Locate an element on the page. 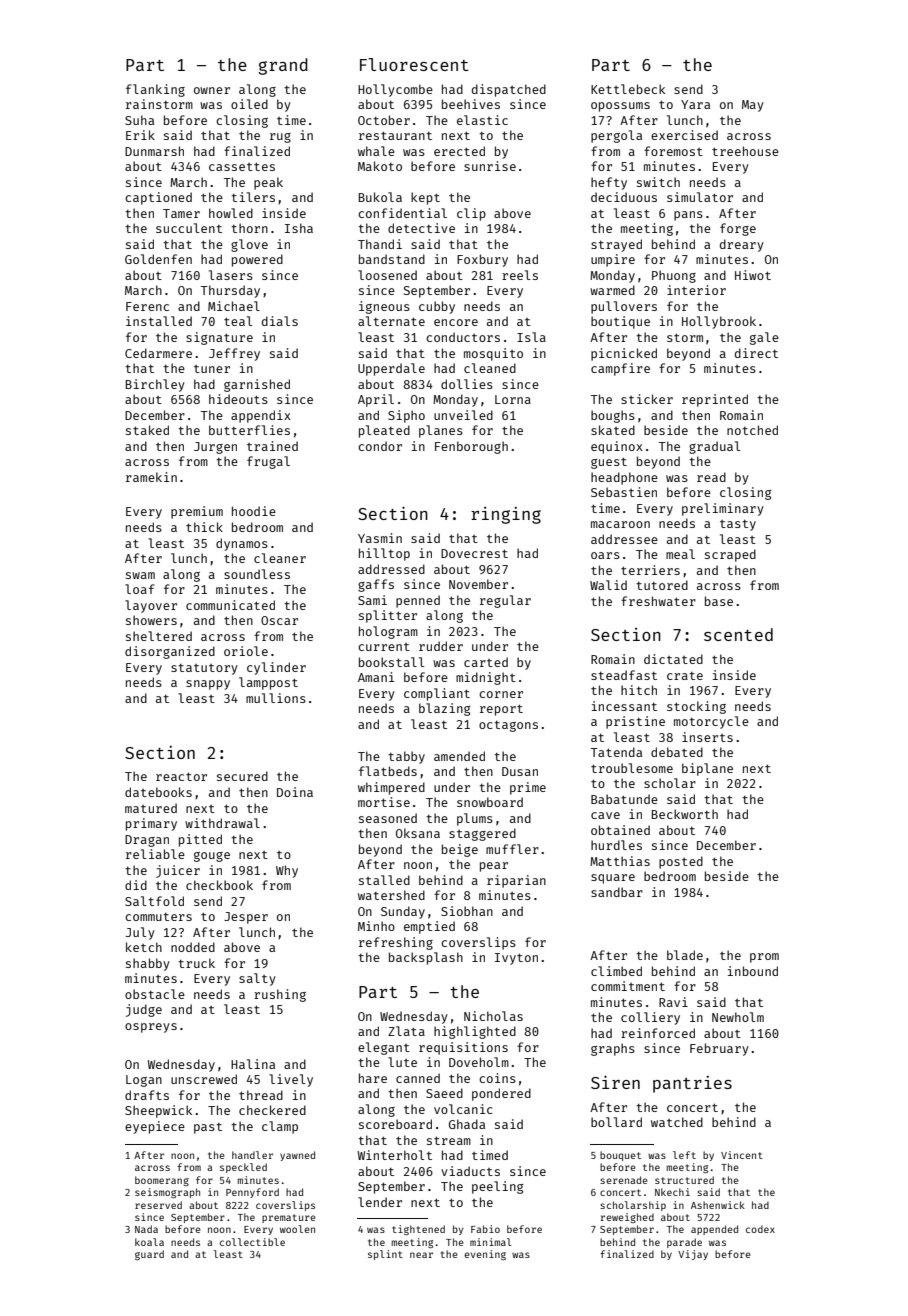 The width and height of the page is (908, 1316). Erik is located at coordinates (140, 135).
